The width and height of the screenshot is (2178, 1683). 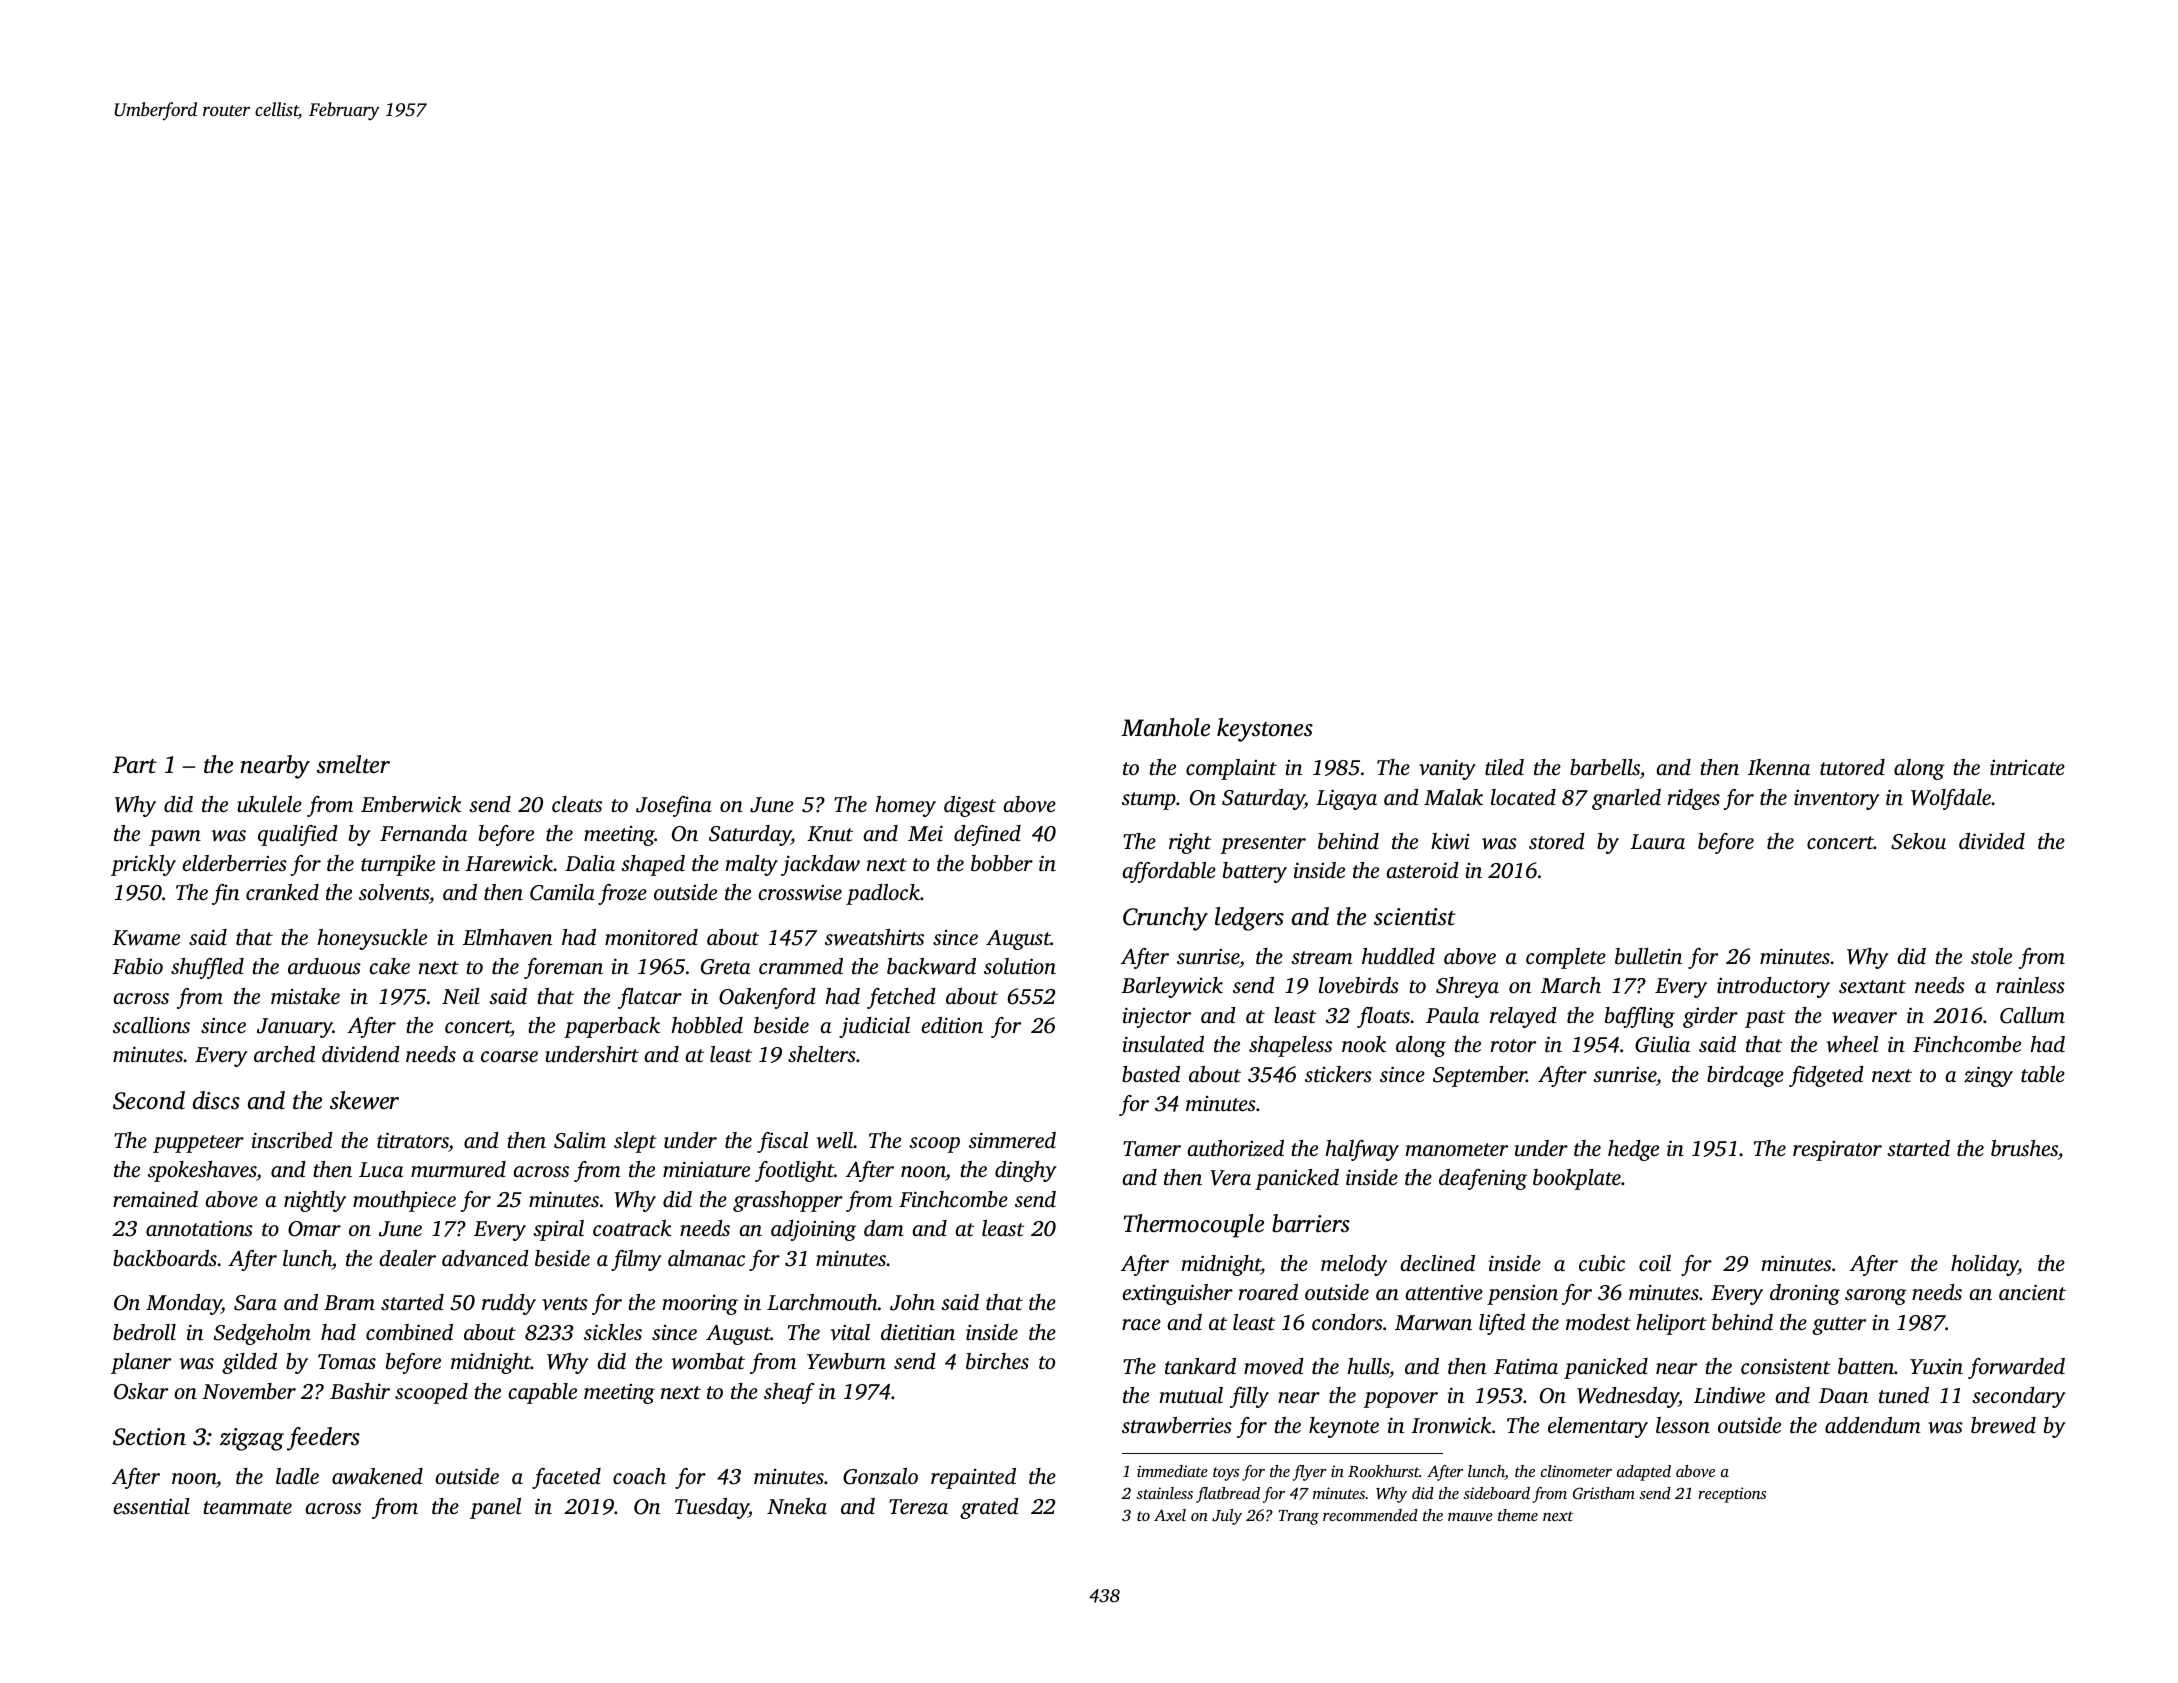 What do you see at coordinates (1165, 727) in the screenshot?
I see `Manhole` at bounding box center [1165, 727].
